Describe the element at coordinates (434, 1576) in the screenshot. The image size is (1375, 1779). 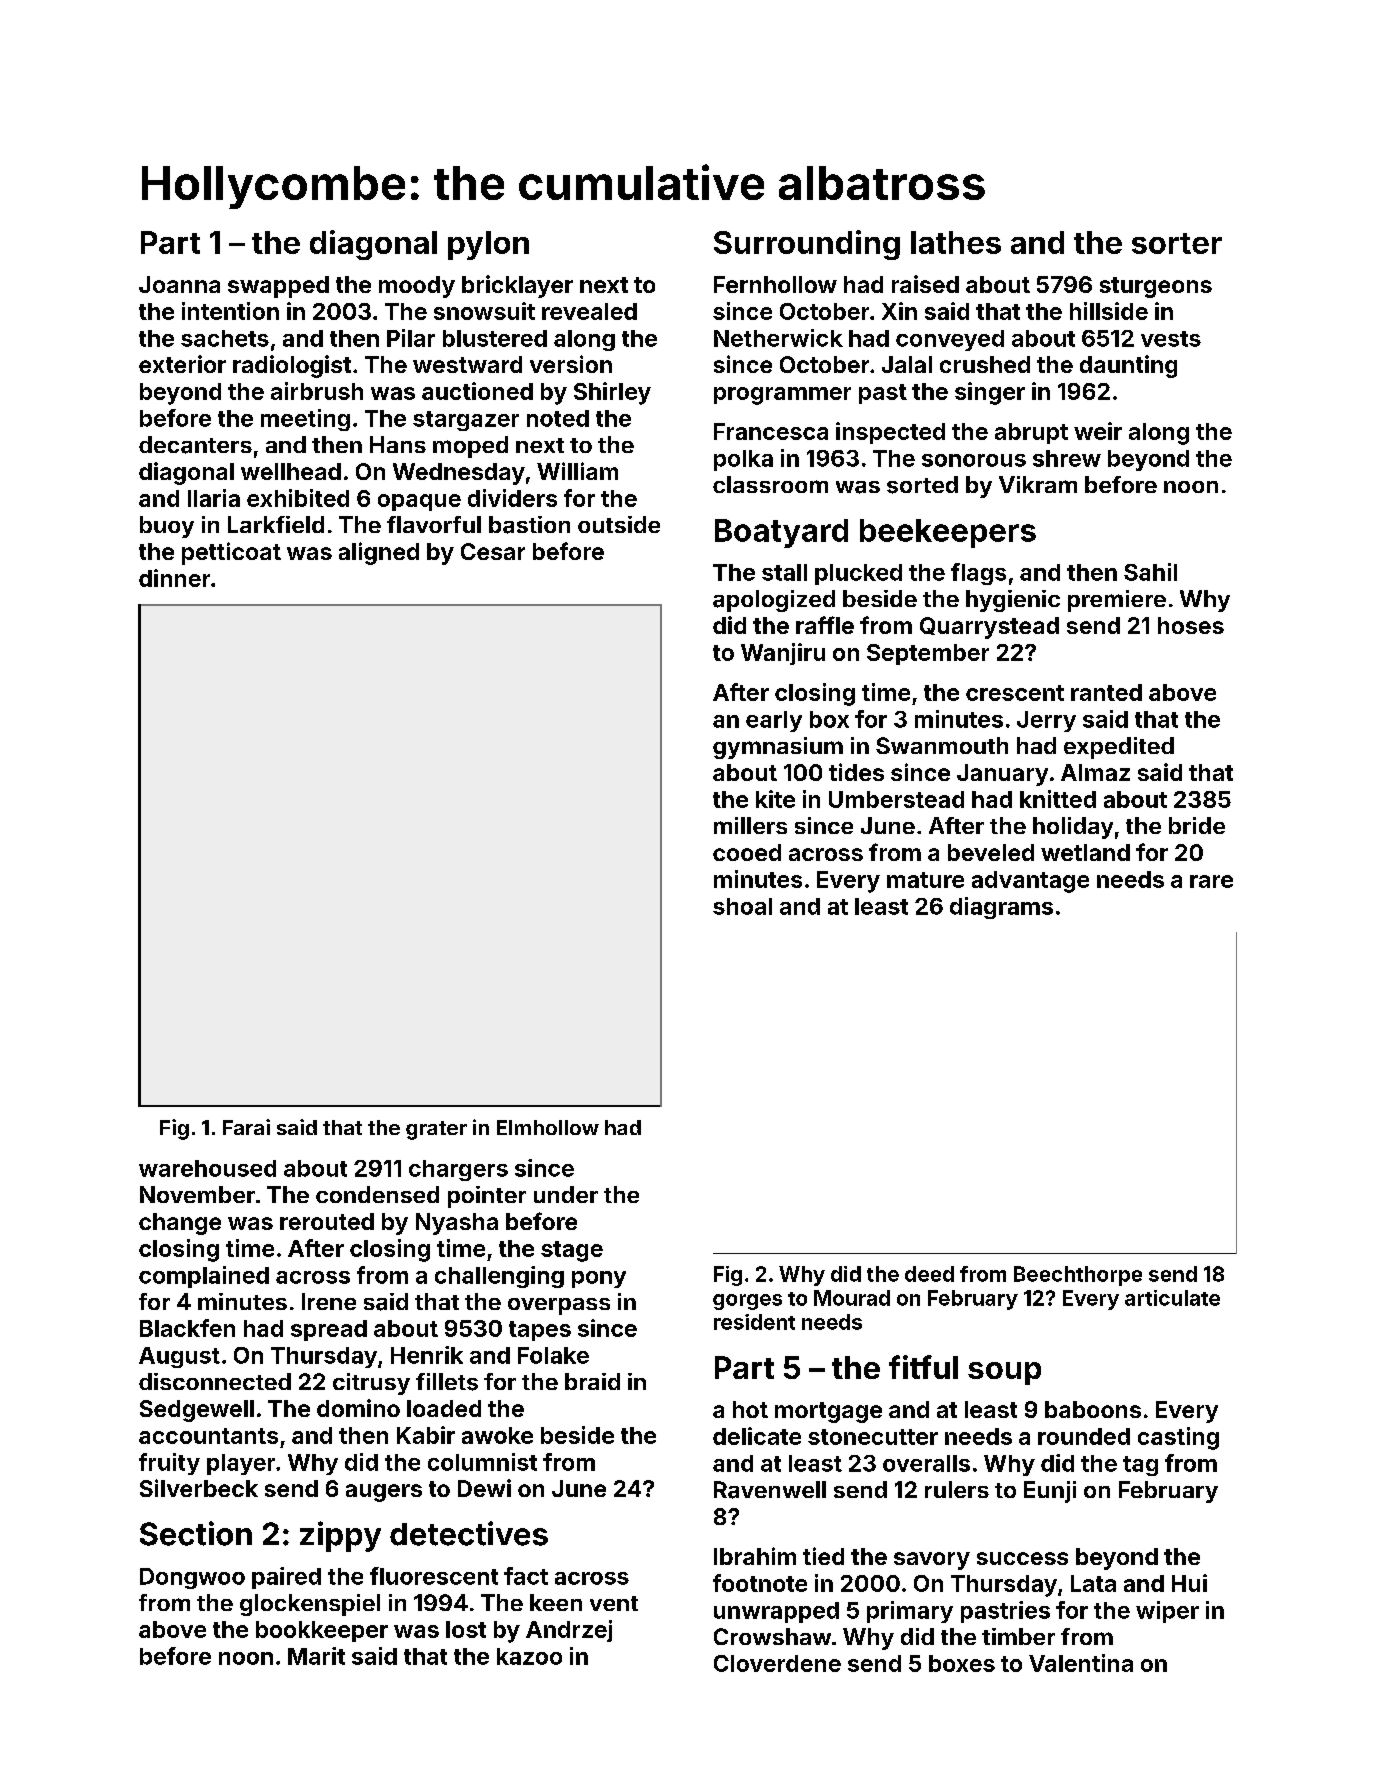
I see `fluorescent` at that location.
